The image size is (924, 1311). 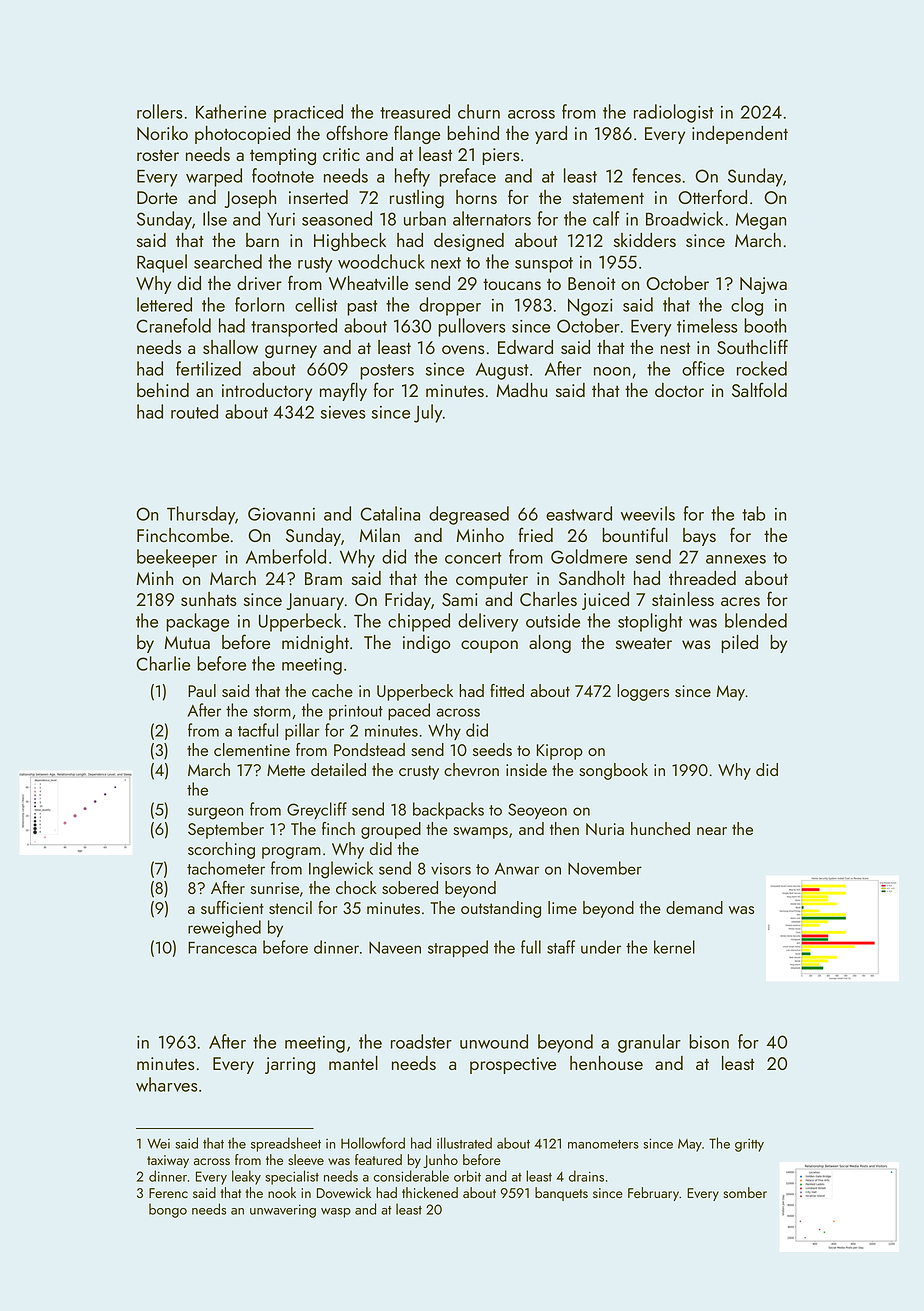 What do you see at coordinates (739, 644) in the page?
I see `piled` at bounding box center [739, 644].
